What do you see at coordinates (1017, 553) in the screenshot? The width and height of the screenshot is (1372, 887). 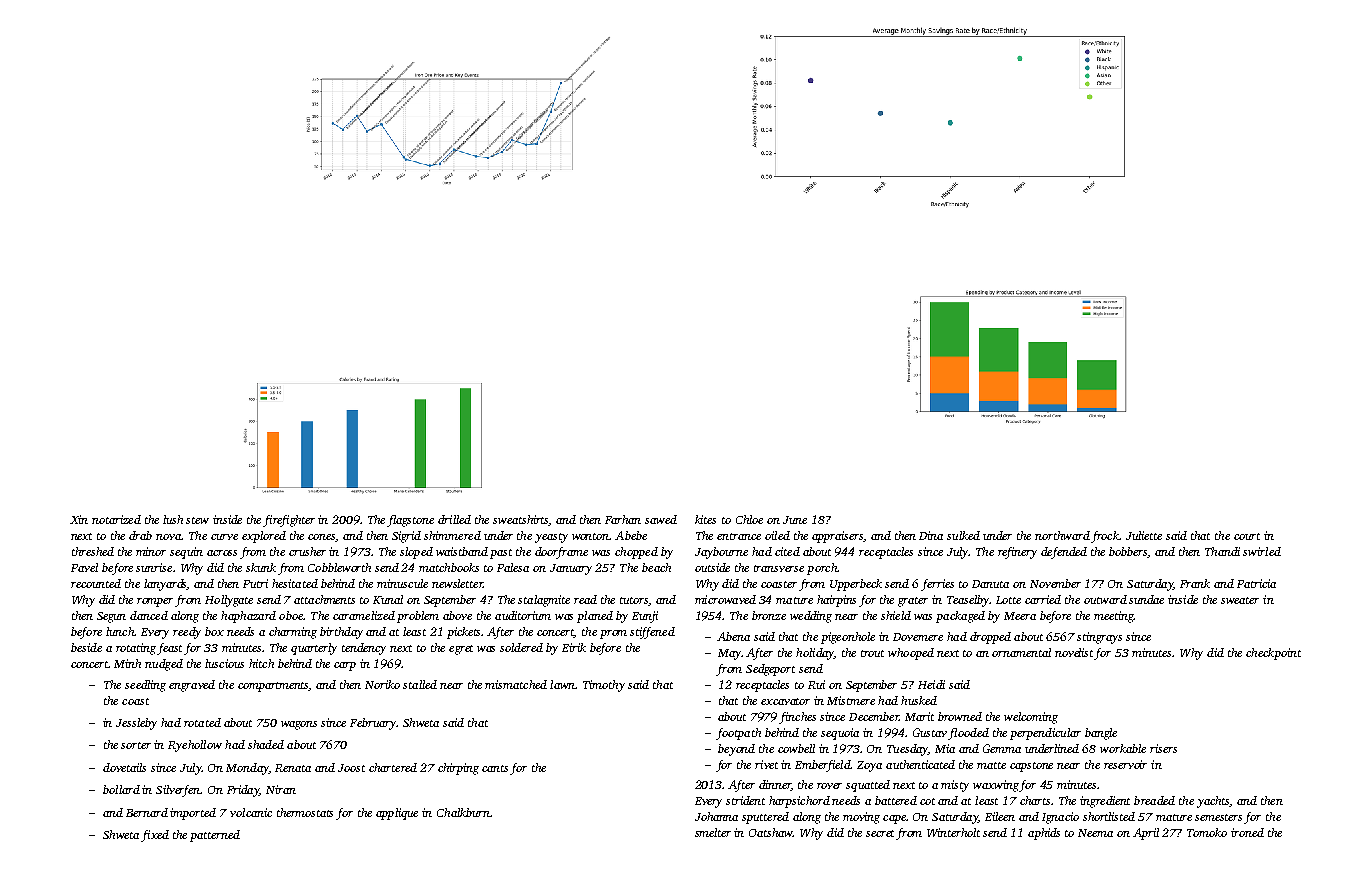 I see `refinery` at bounding box center [1017, 553].
